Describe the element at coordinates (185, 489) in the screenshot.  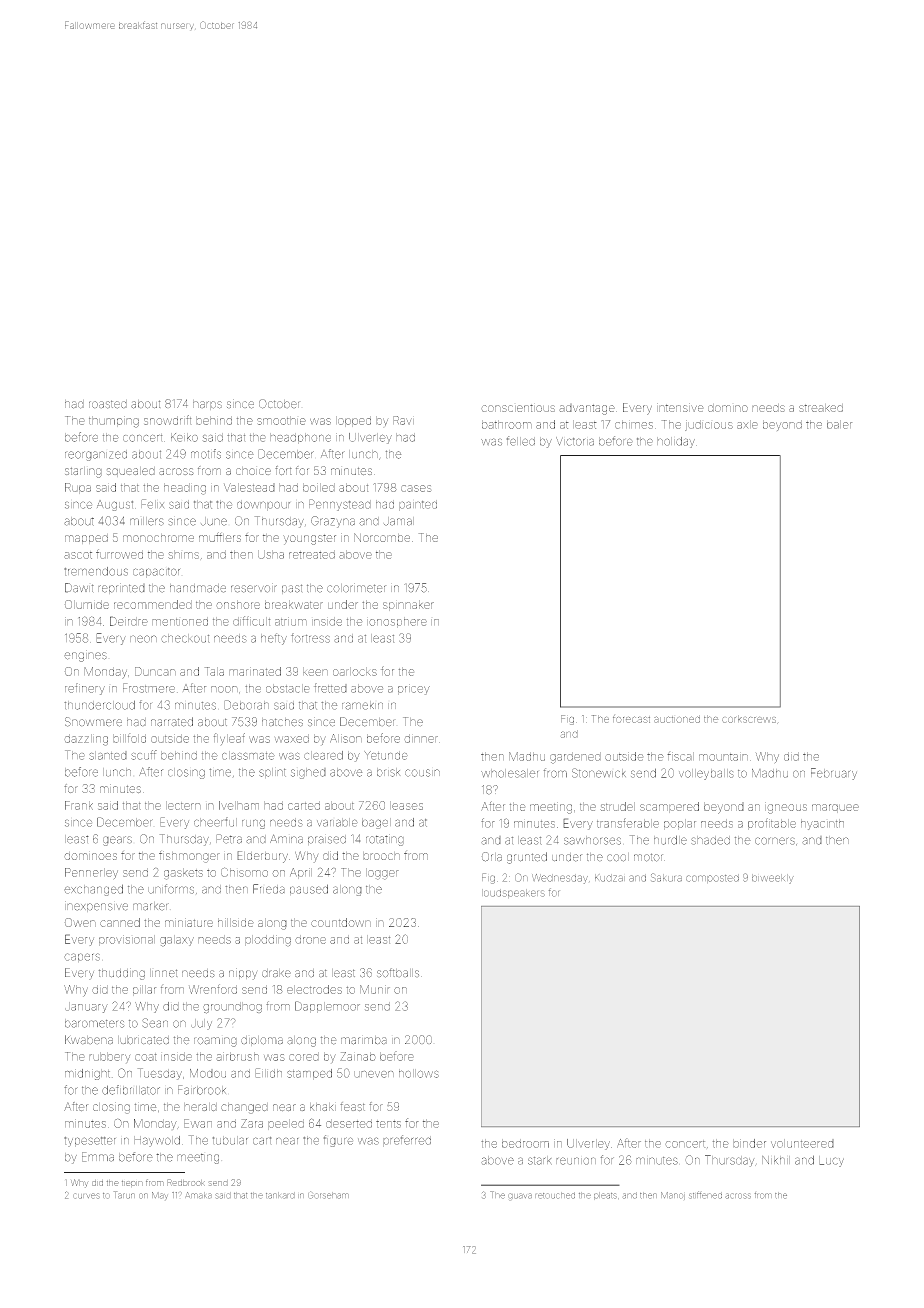
I see `heading` at that location.
